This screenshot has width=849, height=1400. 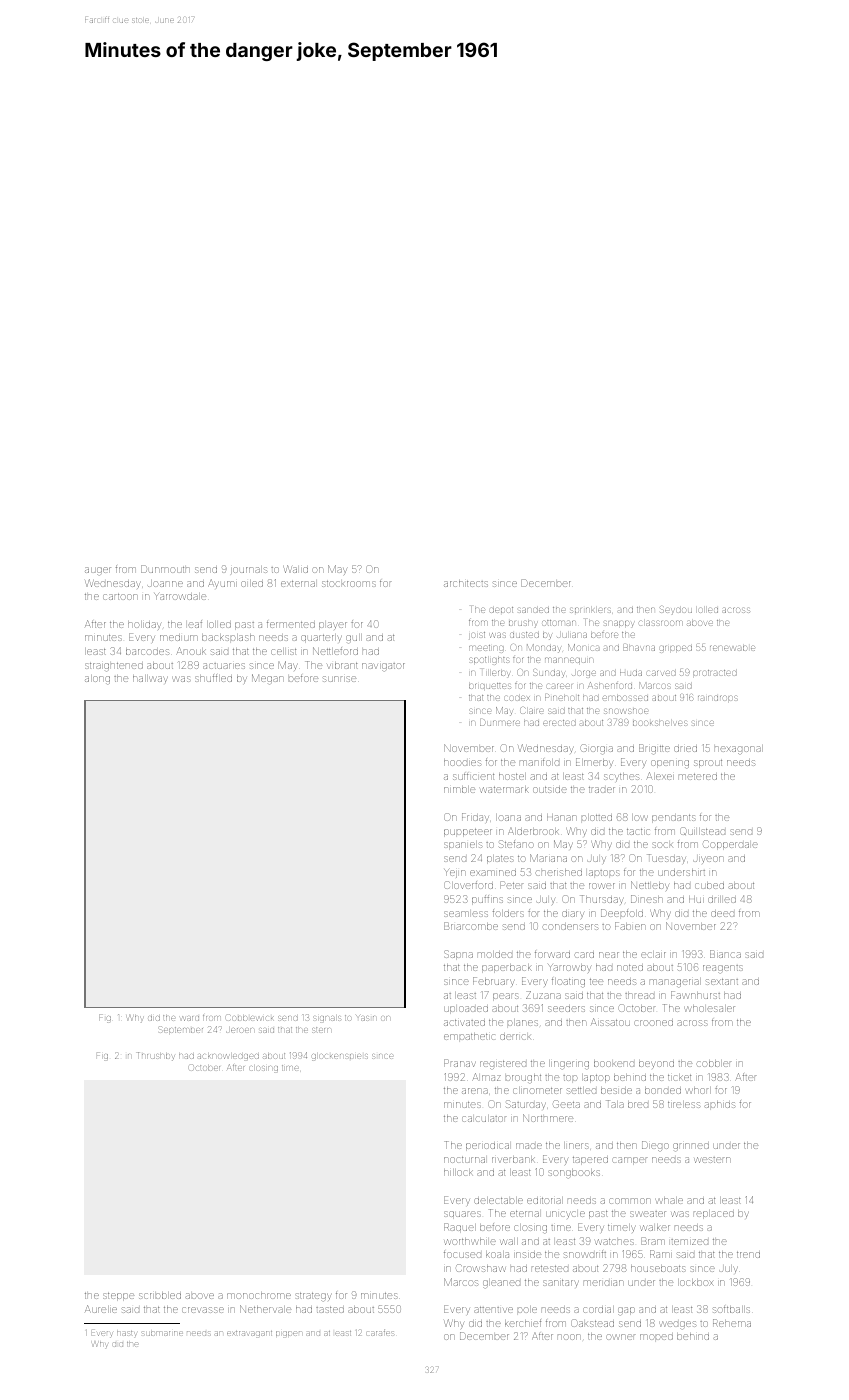 I want to click on Monday, so click(x=543, y=648).
